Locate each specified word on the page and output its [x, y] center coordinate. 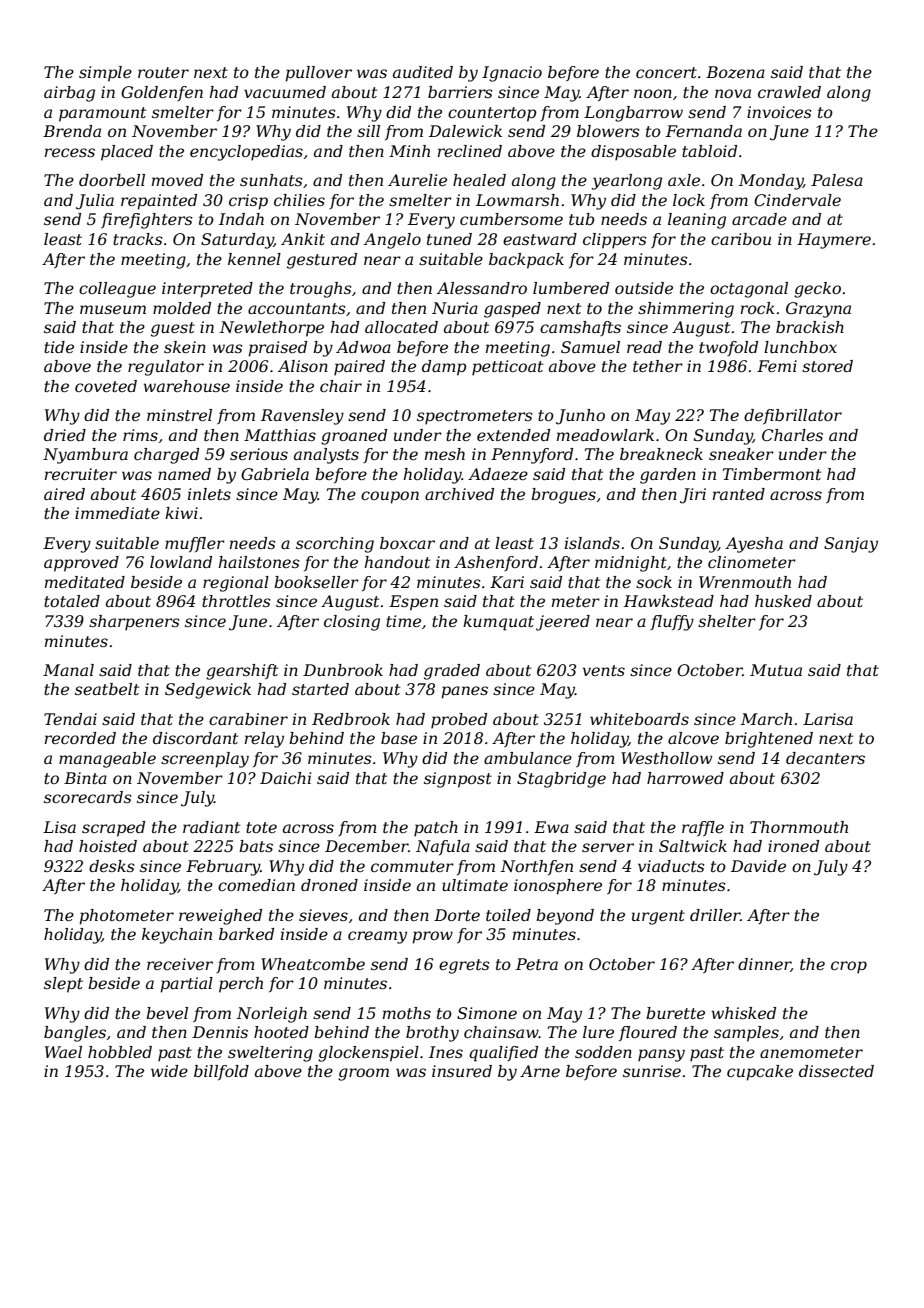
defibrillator [793, 416]
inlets [209, 494]
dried [65, 435]
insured [462, 1071]
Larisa [828, 719]
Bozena [735, 72]
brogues [563, 496]
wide [169, 1071]
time [403, 621]
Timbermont [772, 474]
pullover [318, 74]
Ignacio [512, 74]
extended [513, 435]
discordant [195, 738]
